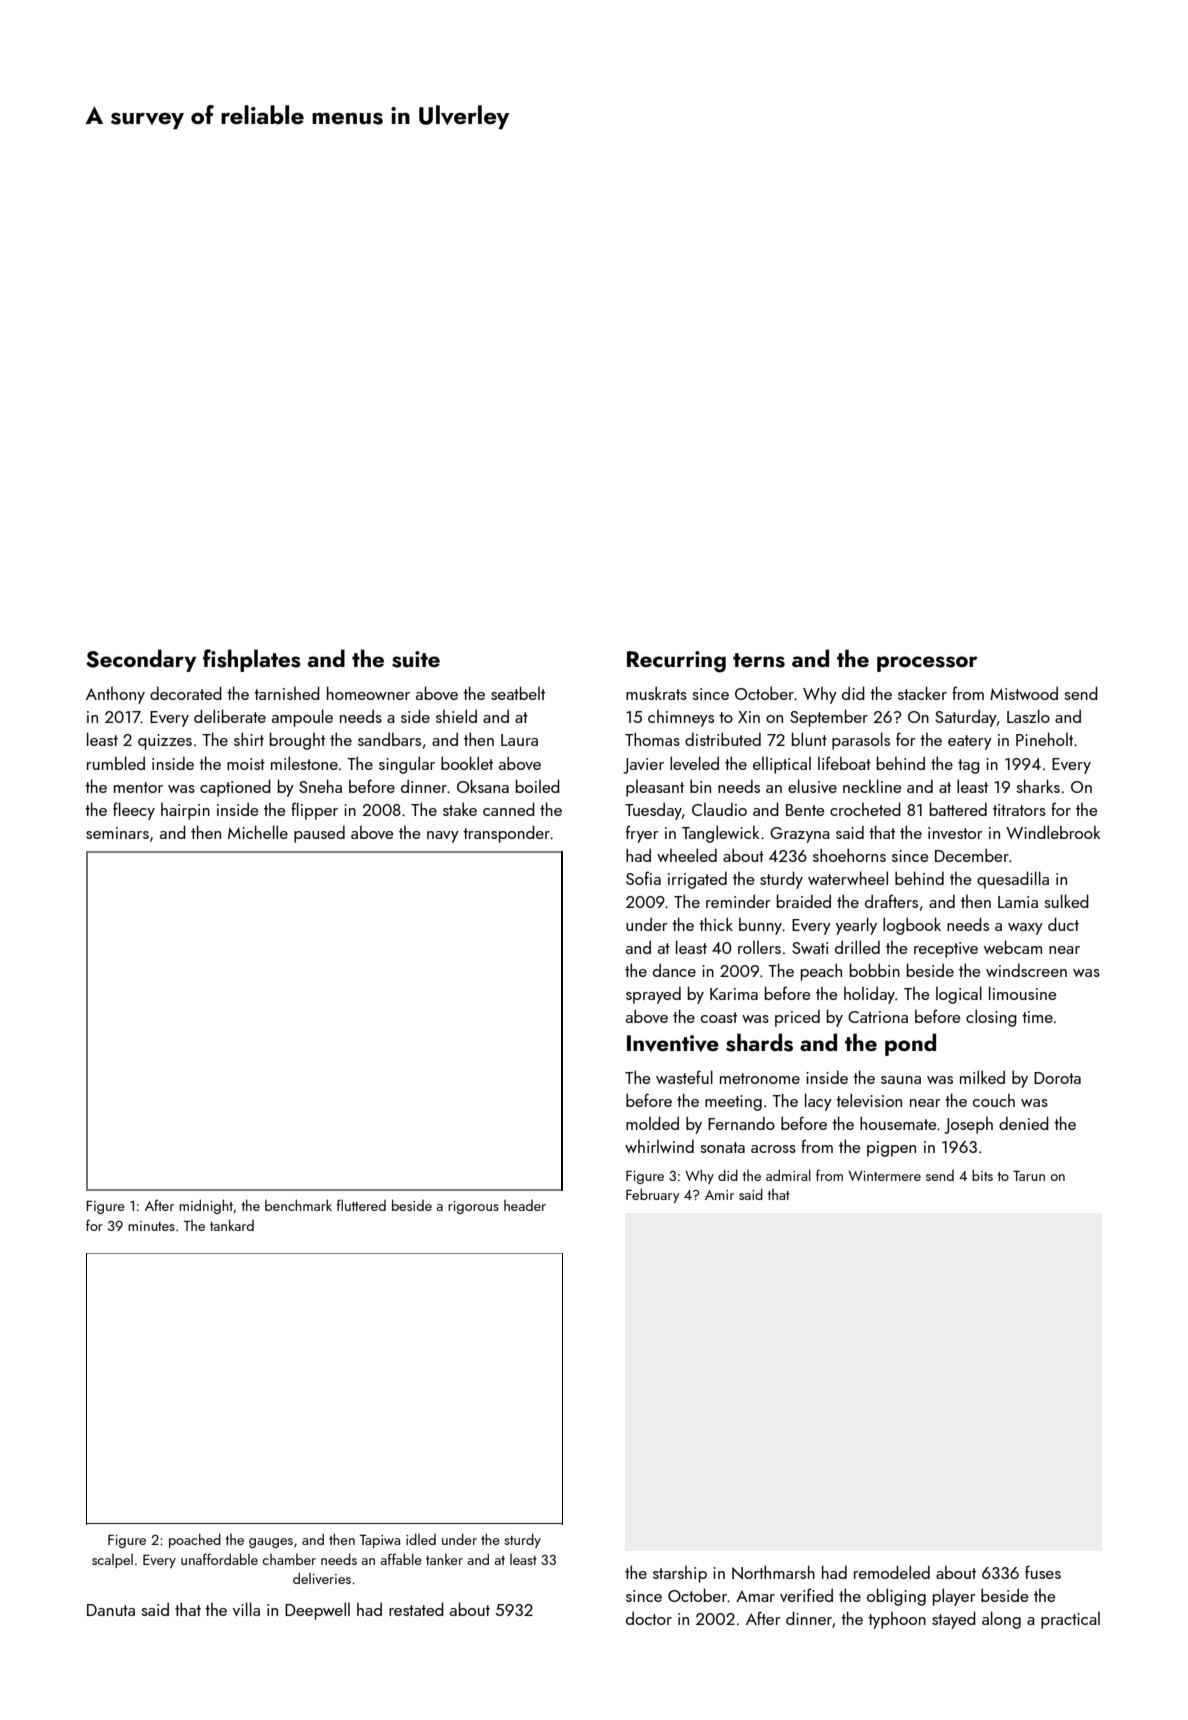 The image size is (1188, 1720). What do you see at coordinates (716, 924) in the screenshot?
I see `thick` at bounding box center [716, 924].
